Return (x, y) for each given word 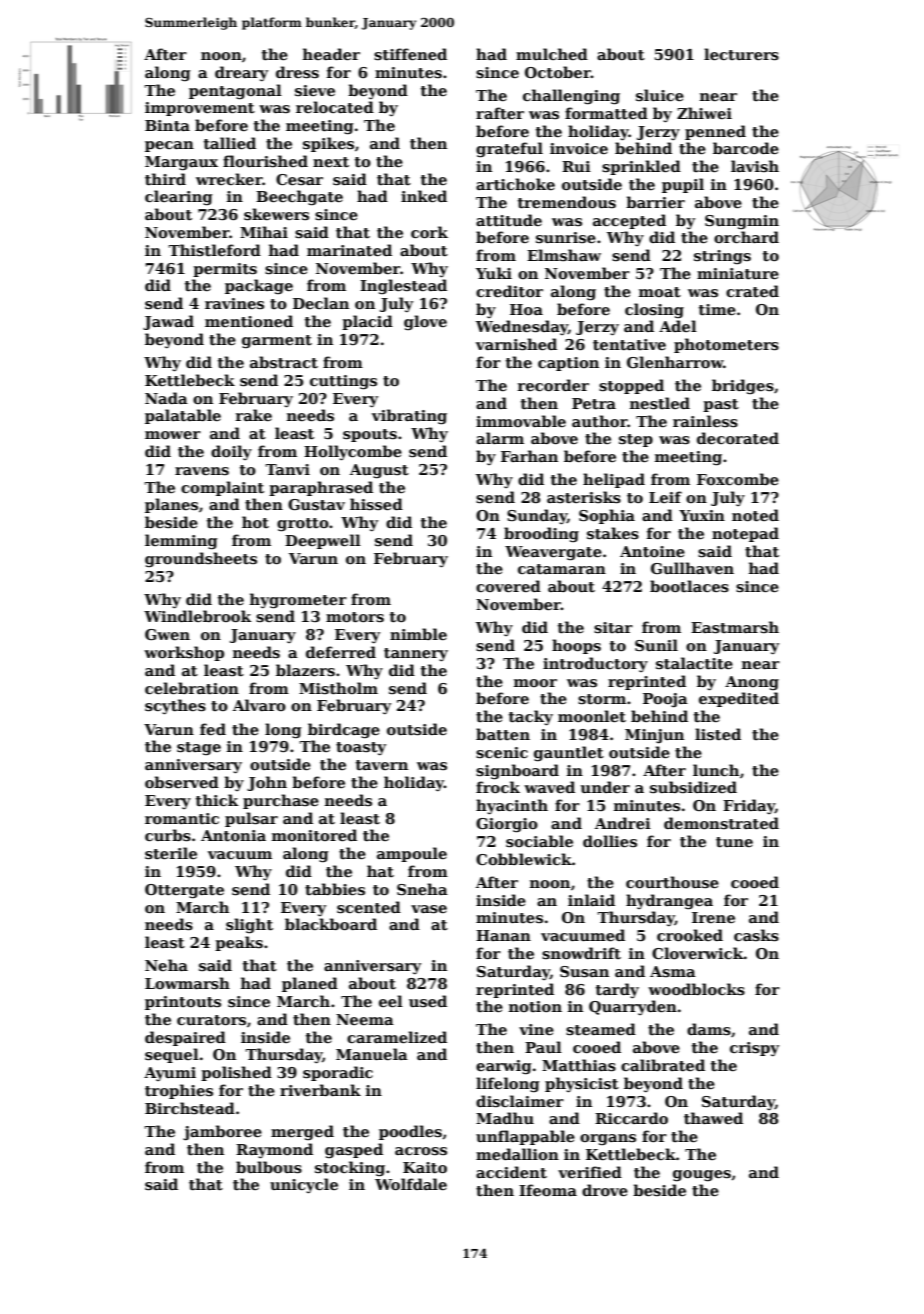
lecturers (741, 54)
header (331, 54)
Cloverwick (698, 953)
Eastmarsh (735, 627)
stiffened (410, 54)
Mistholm (338, 688)
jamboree (222, 1133)
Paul (543, 1047)
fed (213, 729)
